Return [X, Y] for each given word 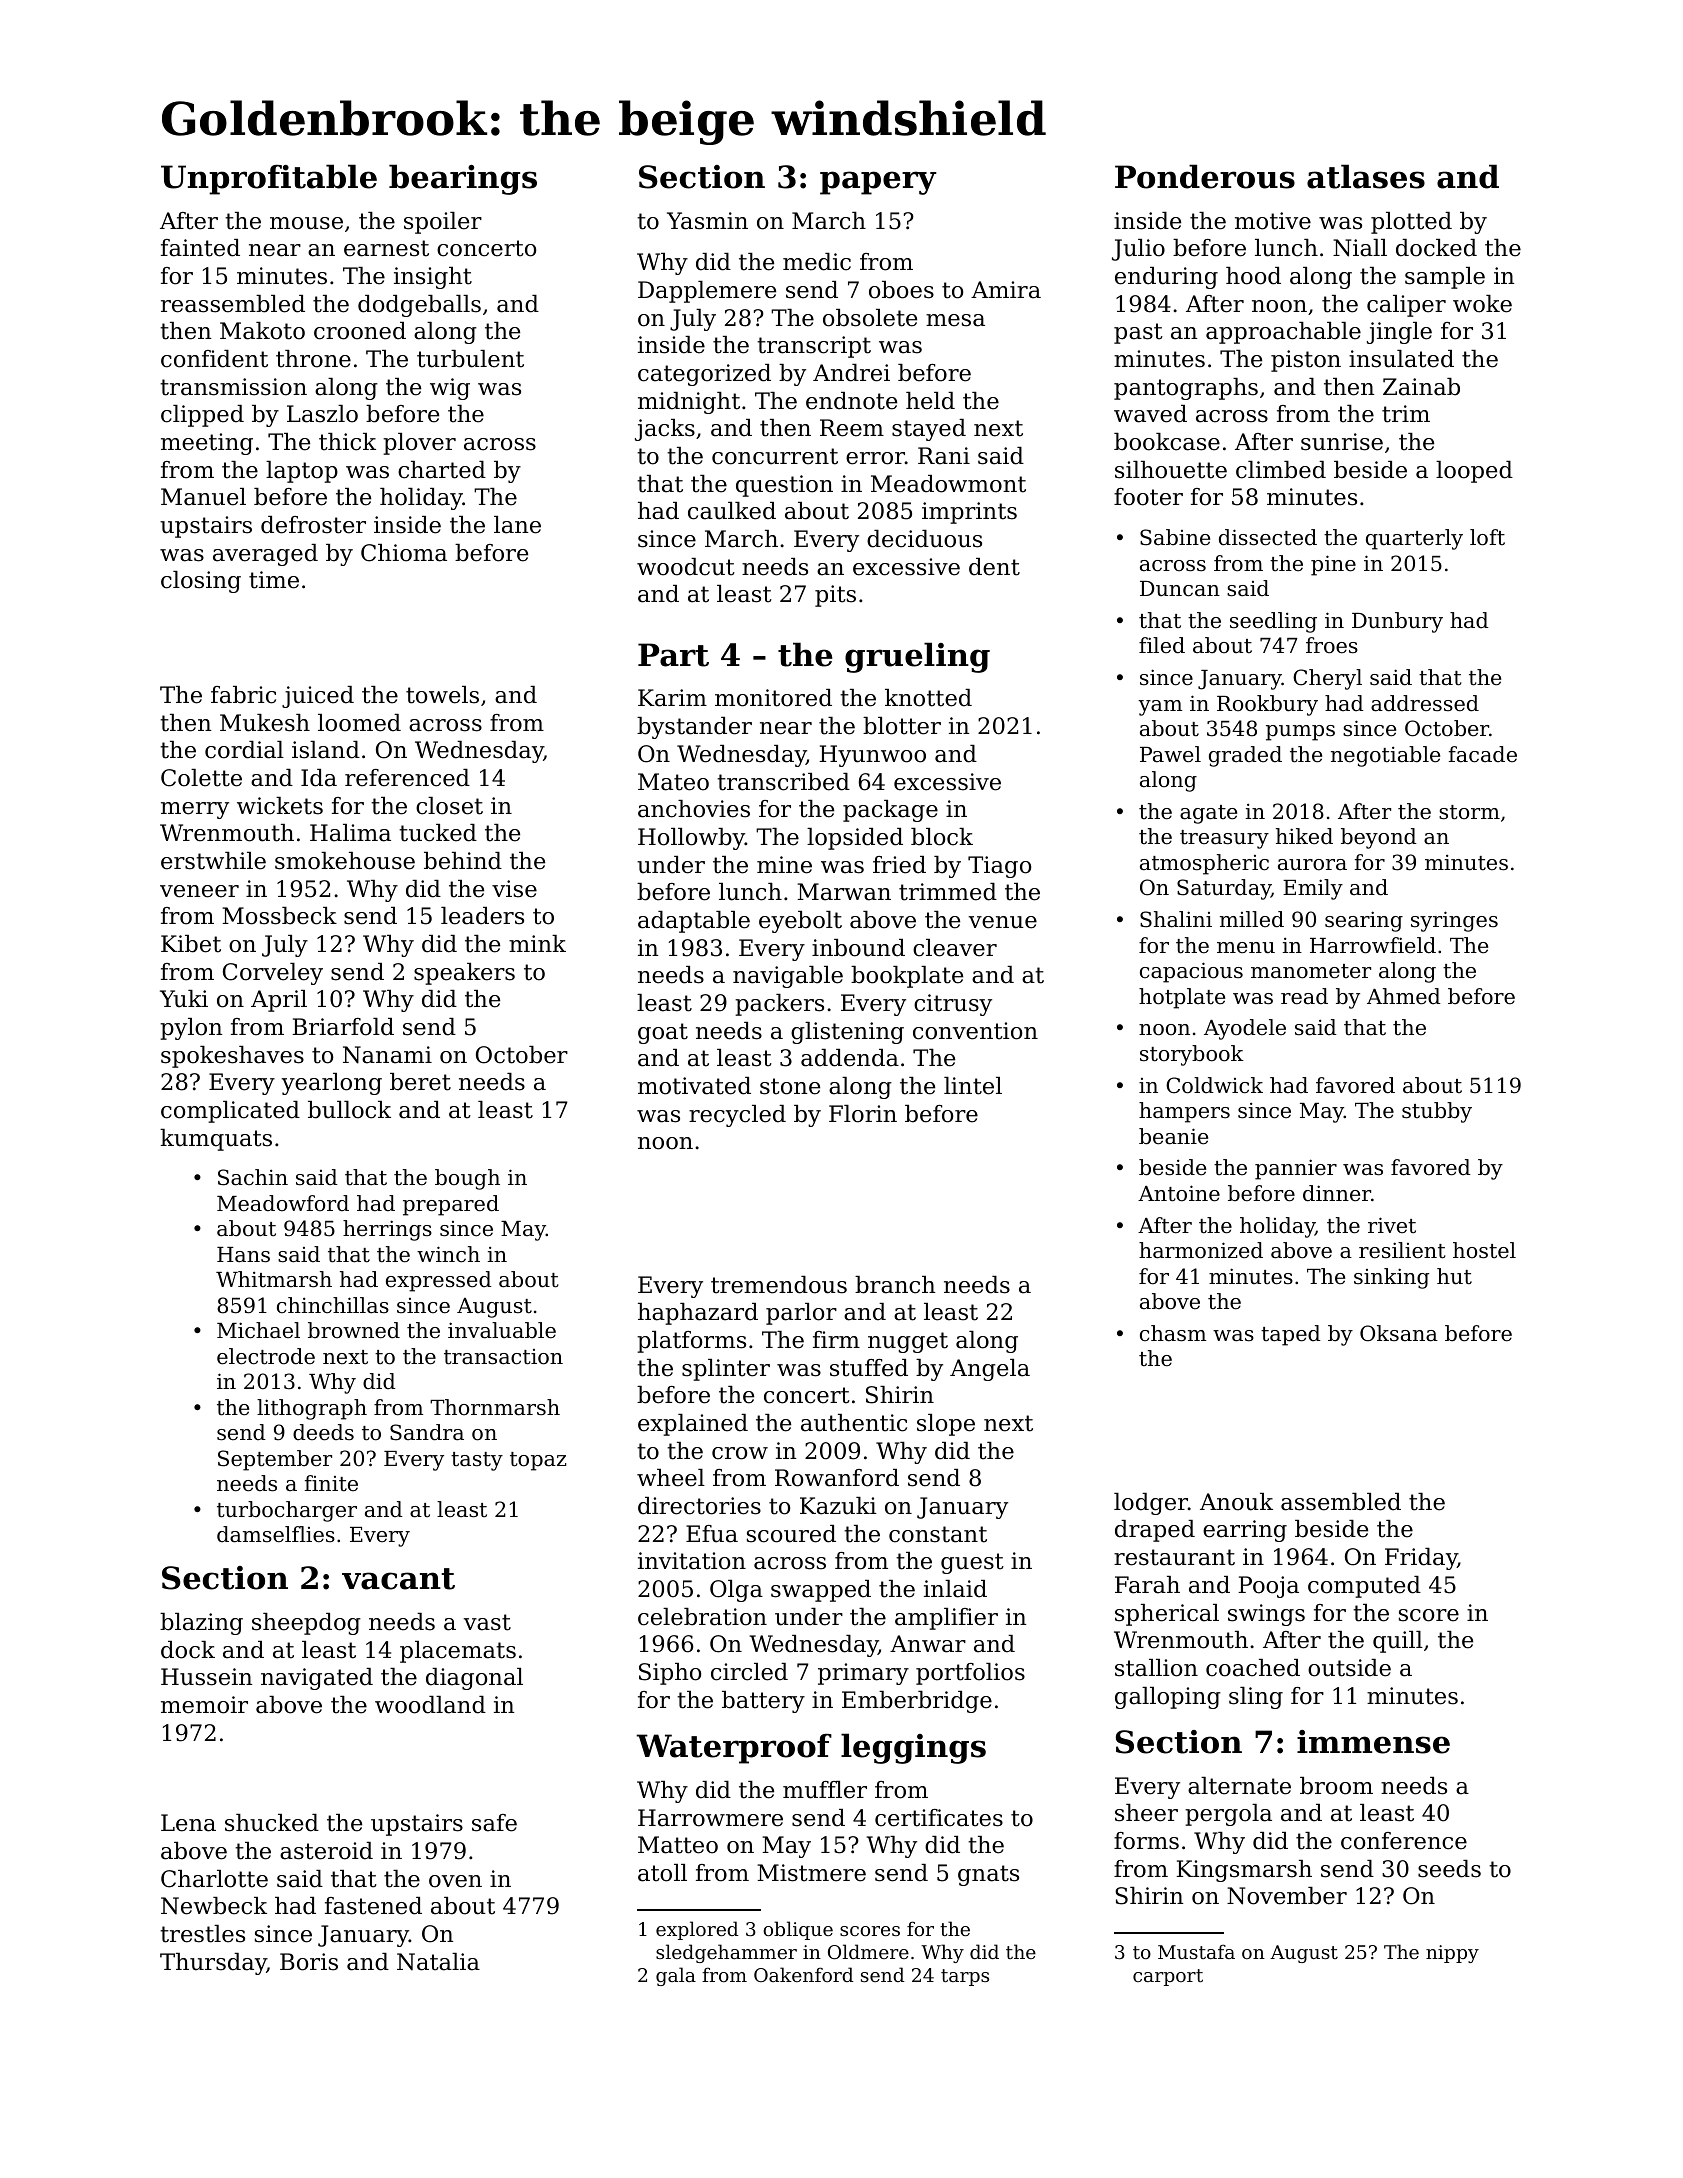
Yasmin [707, 221]
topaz [538, 1461]
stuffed [869, 1368]
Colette [201, 778]
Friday [1421, 1559]
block [942, 837]
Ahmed [1404, 996]
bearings [463, 179]
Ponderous [1205, 176]
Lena [188, 1823]
